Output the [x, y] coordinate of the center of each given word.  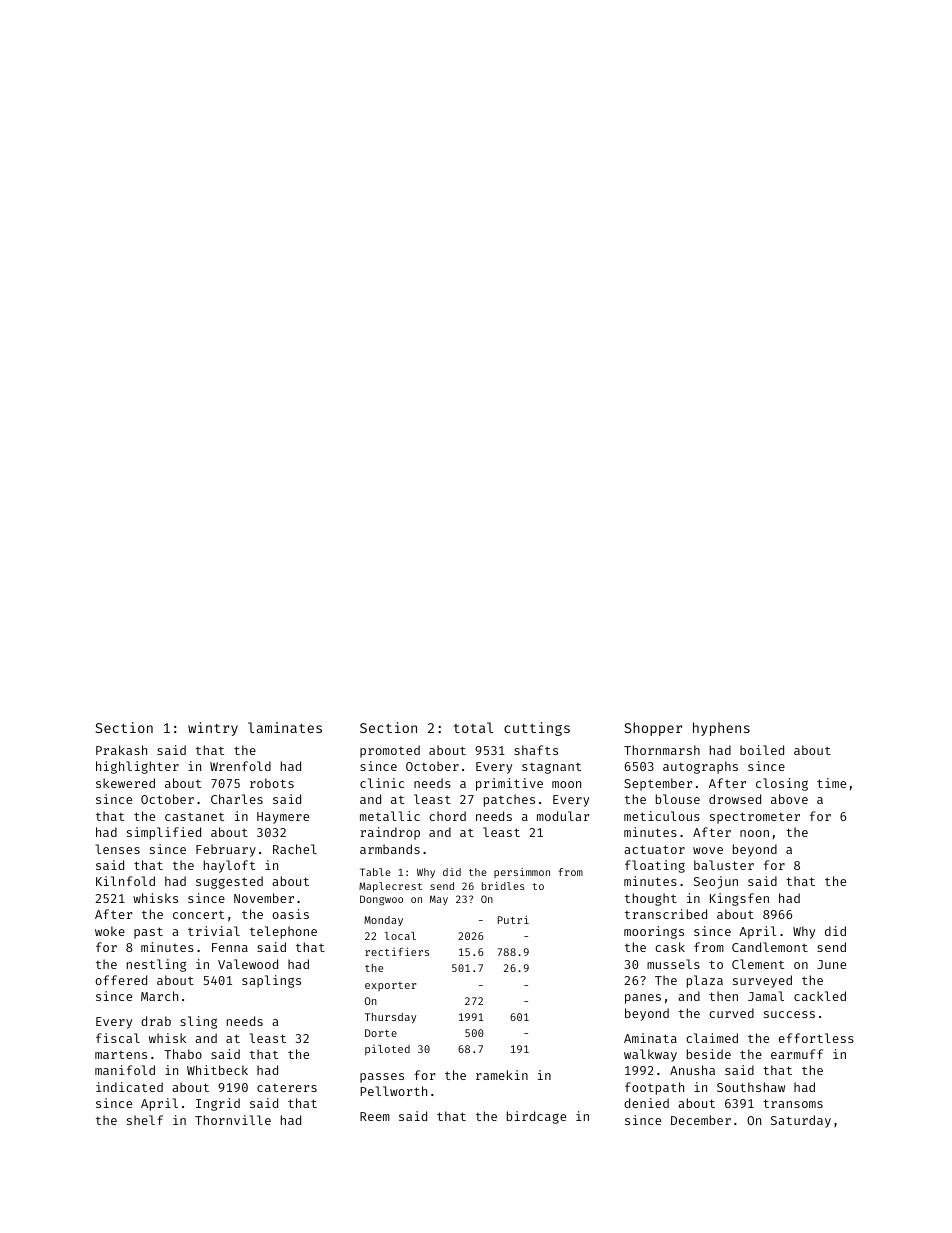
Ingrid [218, 1104]
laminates [285, 727]
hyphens [721, 729]
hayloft [229, 866]
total [473, 727]
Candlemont [770, 947]
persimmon [522, 873]
